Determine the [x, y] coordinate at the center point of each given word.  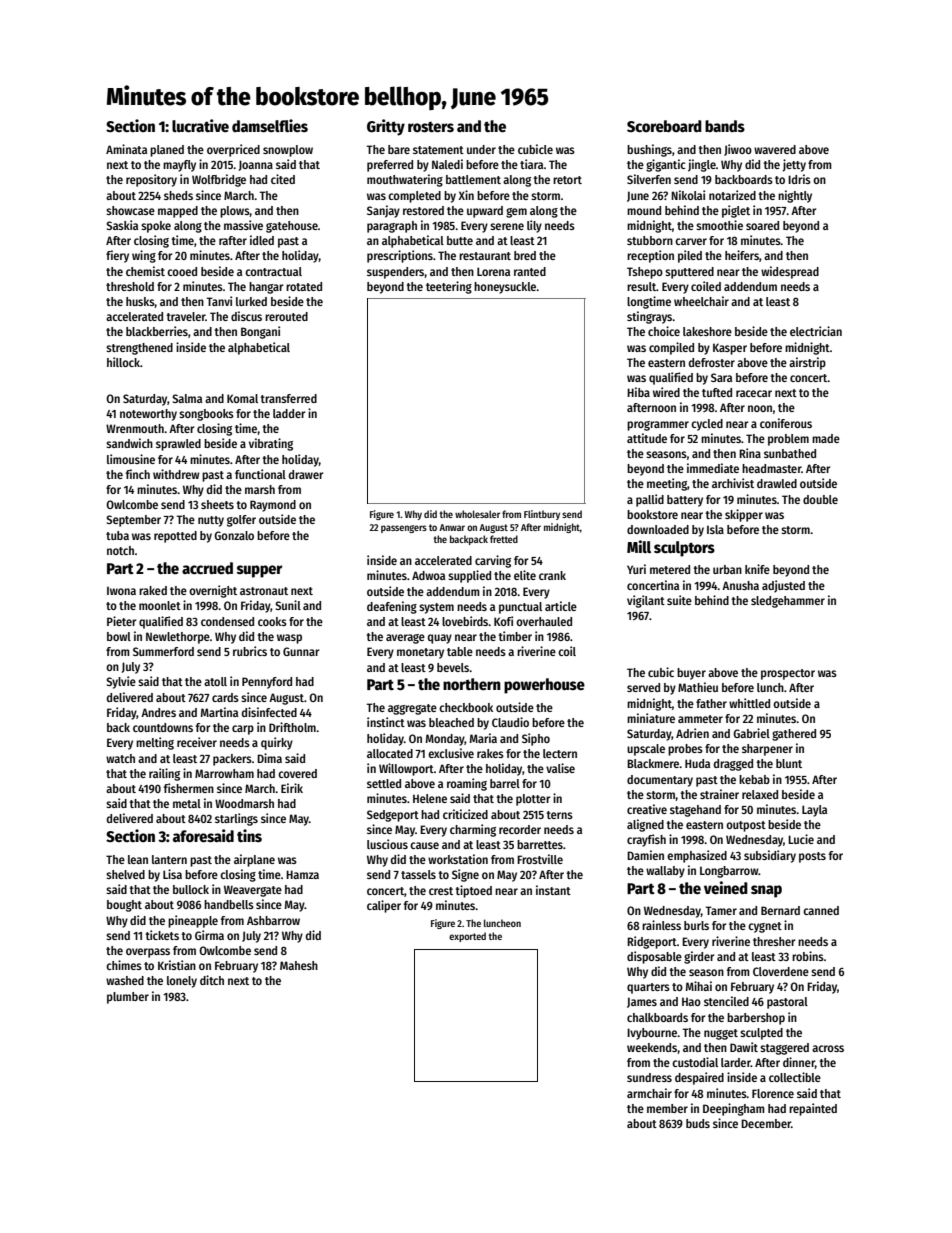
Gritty [386, 127]
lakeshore [707, 331]
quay [440, 639]
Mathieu [698, 687]
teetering [449, 287]
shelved [125, 874]
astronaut [264, 591]
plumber [128, 998]
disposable [654, 957]
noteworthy [148, 415]
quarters [648, 988]
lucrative [200, 126]
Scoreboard [664, 126]
